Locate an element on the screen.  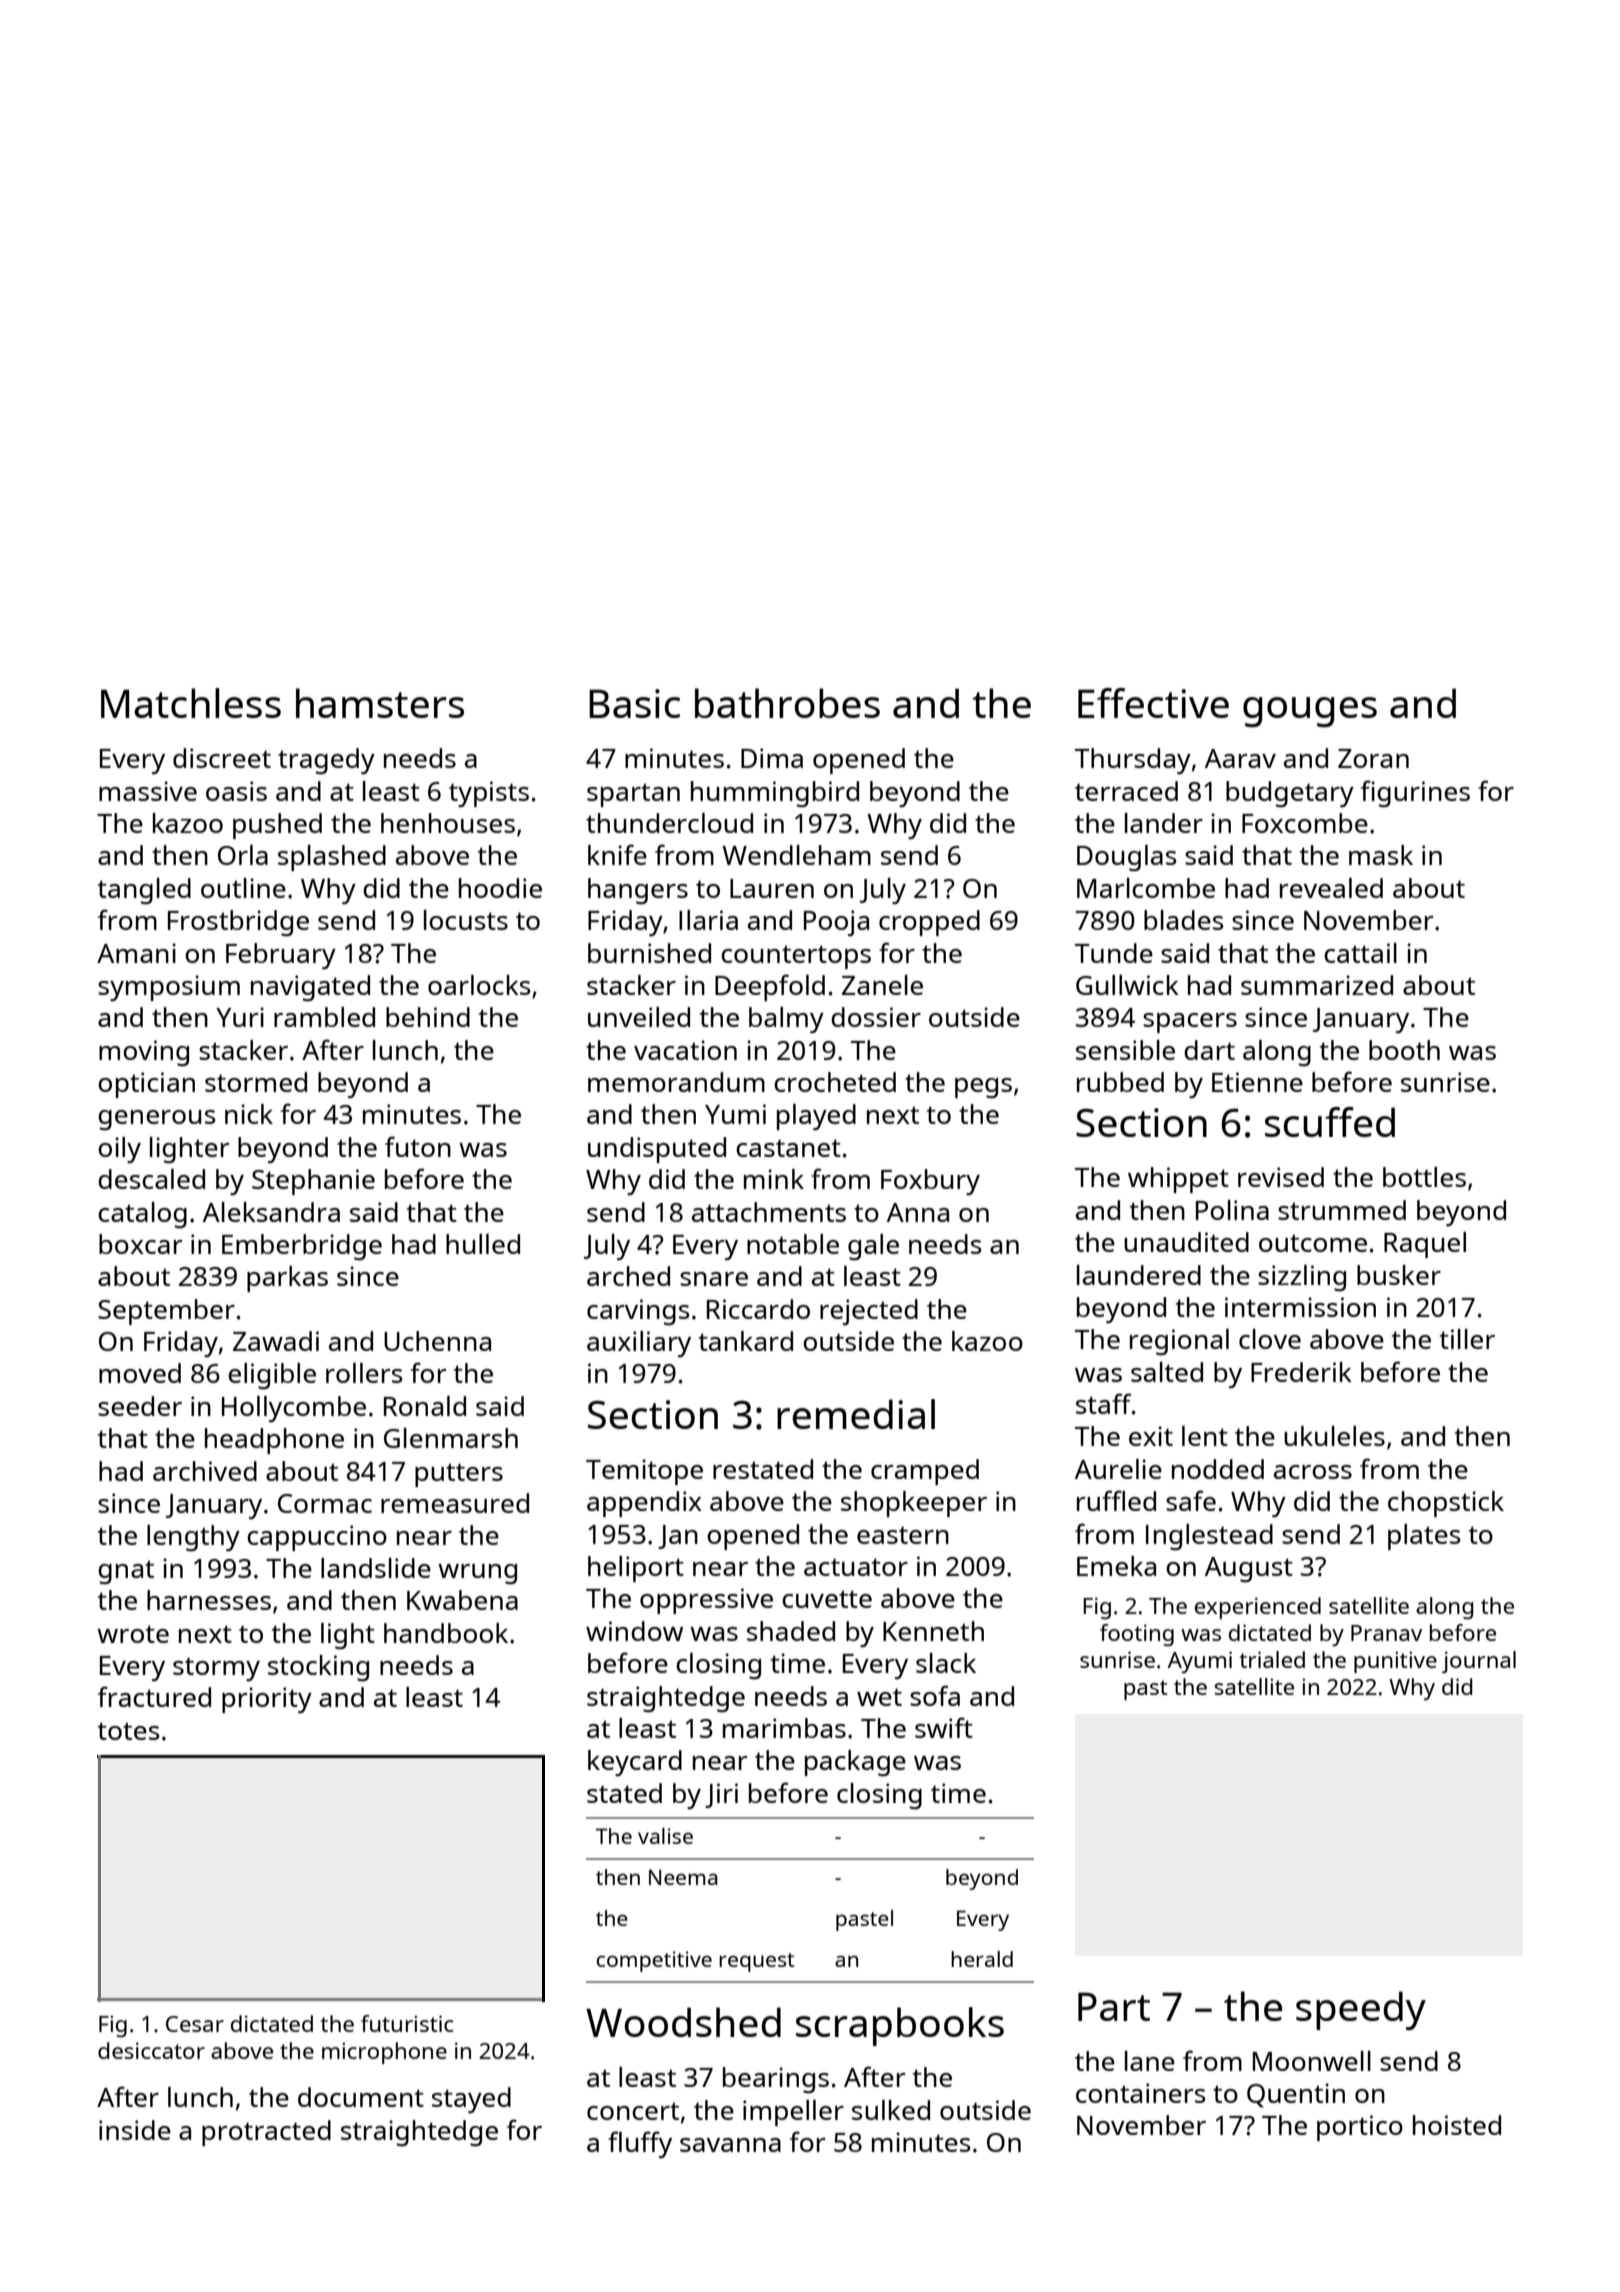
portico is located at coordinates (1360, 2128).
